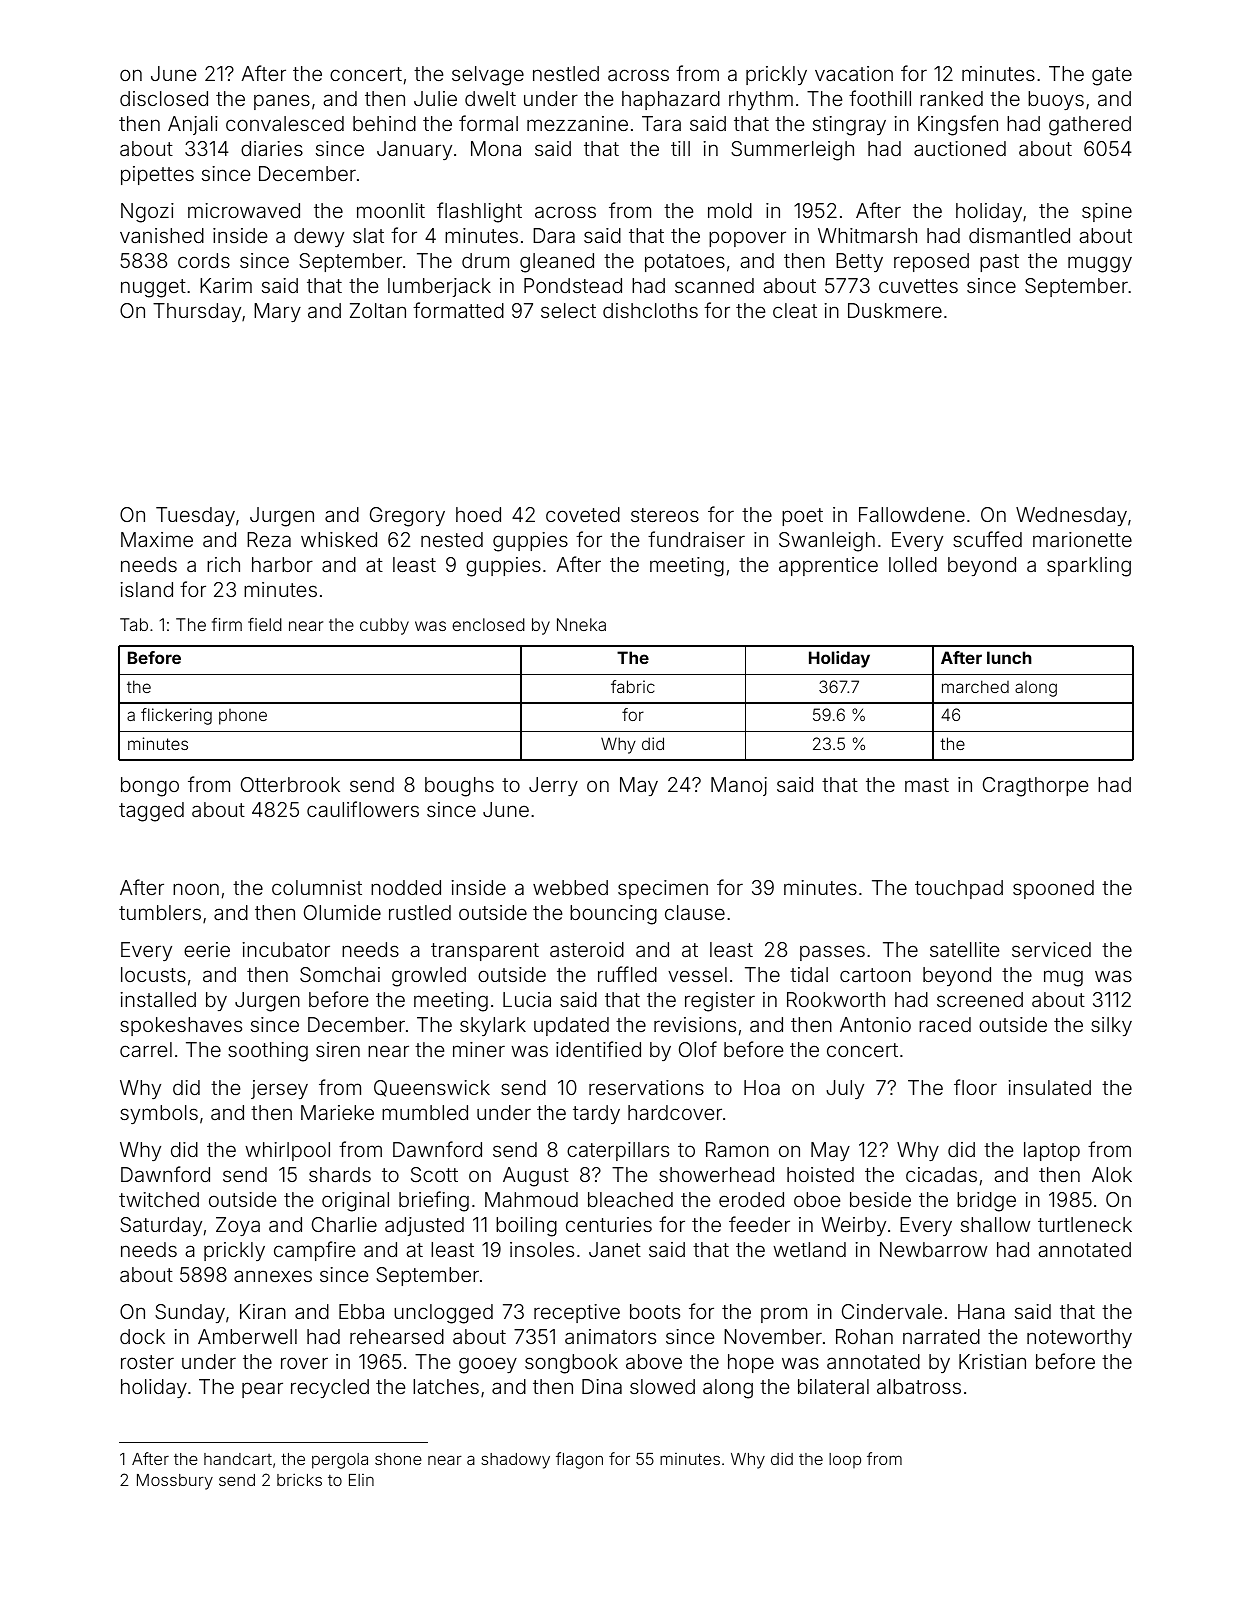  What do you see at coordinates (277, 312) in the document?
I see `Mary` at bounding box center [277, 312].
